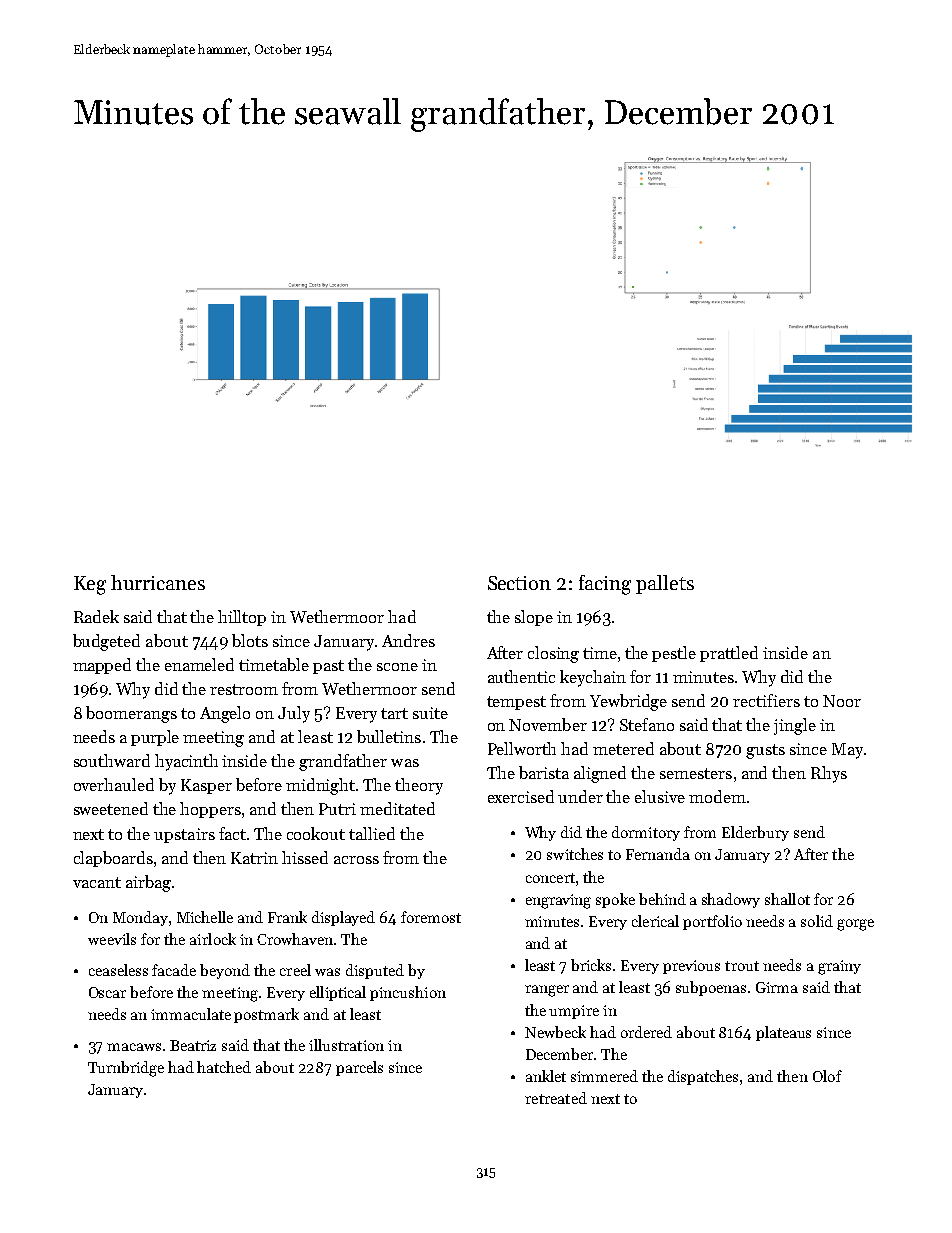 Image resolution: width=952 pixels, height=1233 pixels. Describe the element at coordinates (521, 796) in the screenshot. I see `exercised` at that location.
